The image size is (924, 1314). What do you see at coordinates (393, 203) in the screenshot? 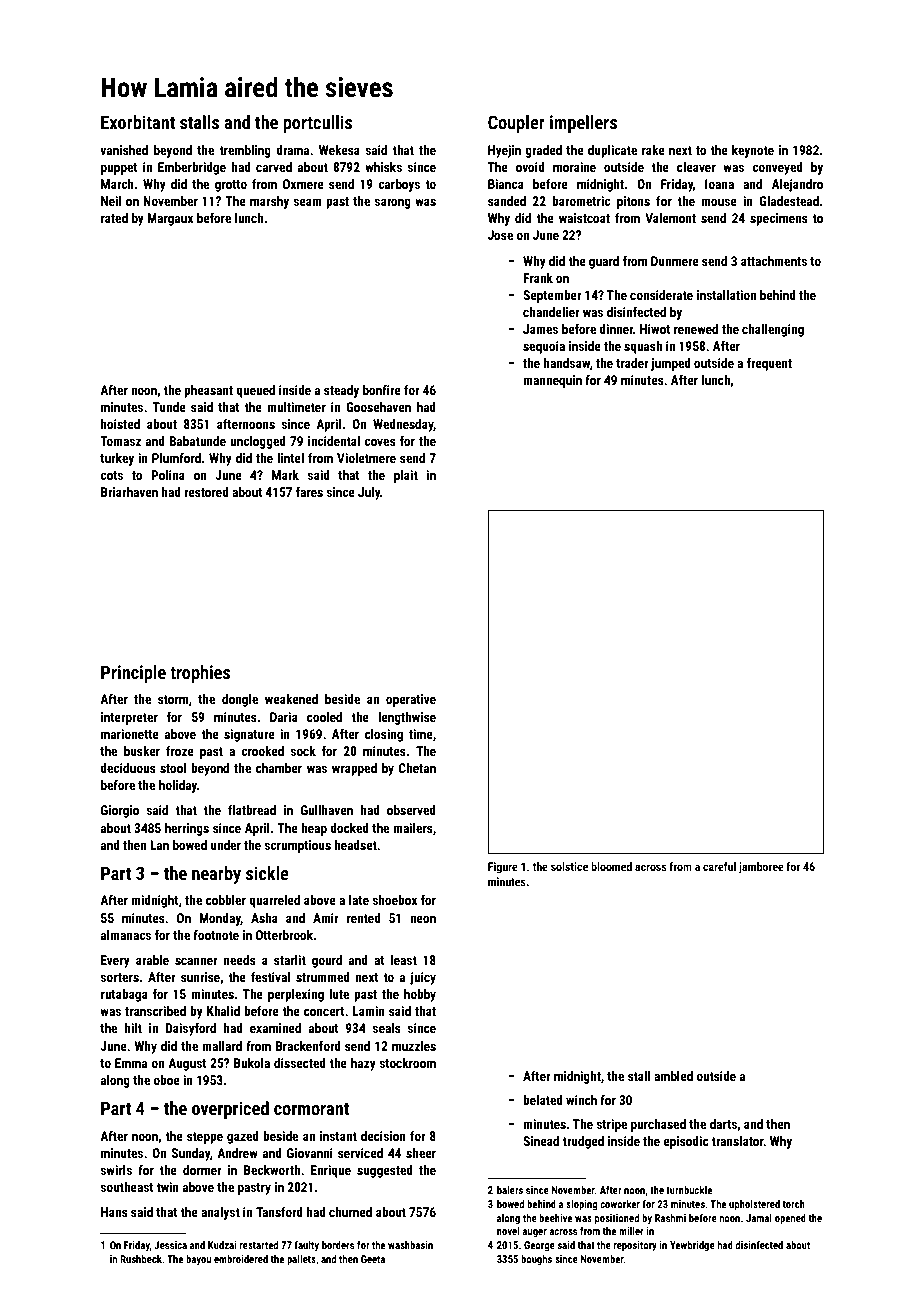
I see `sarong` at bounding box center [393, 203].
